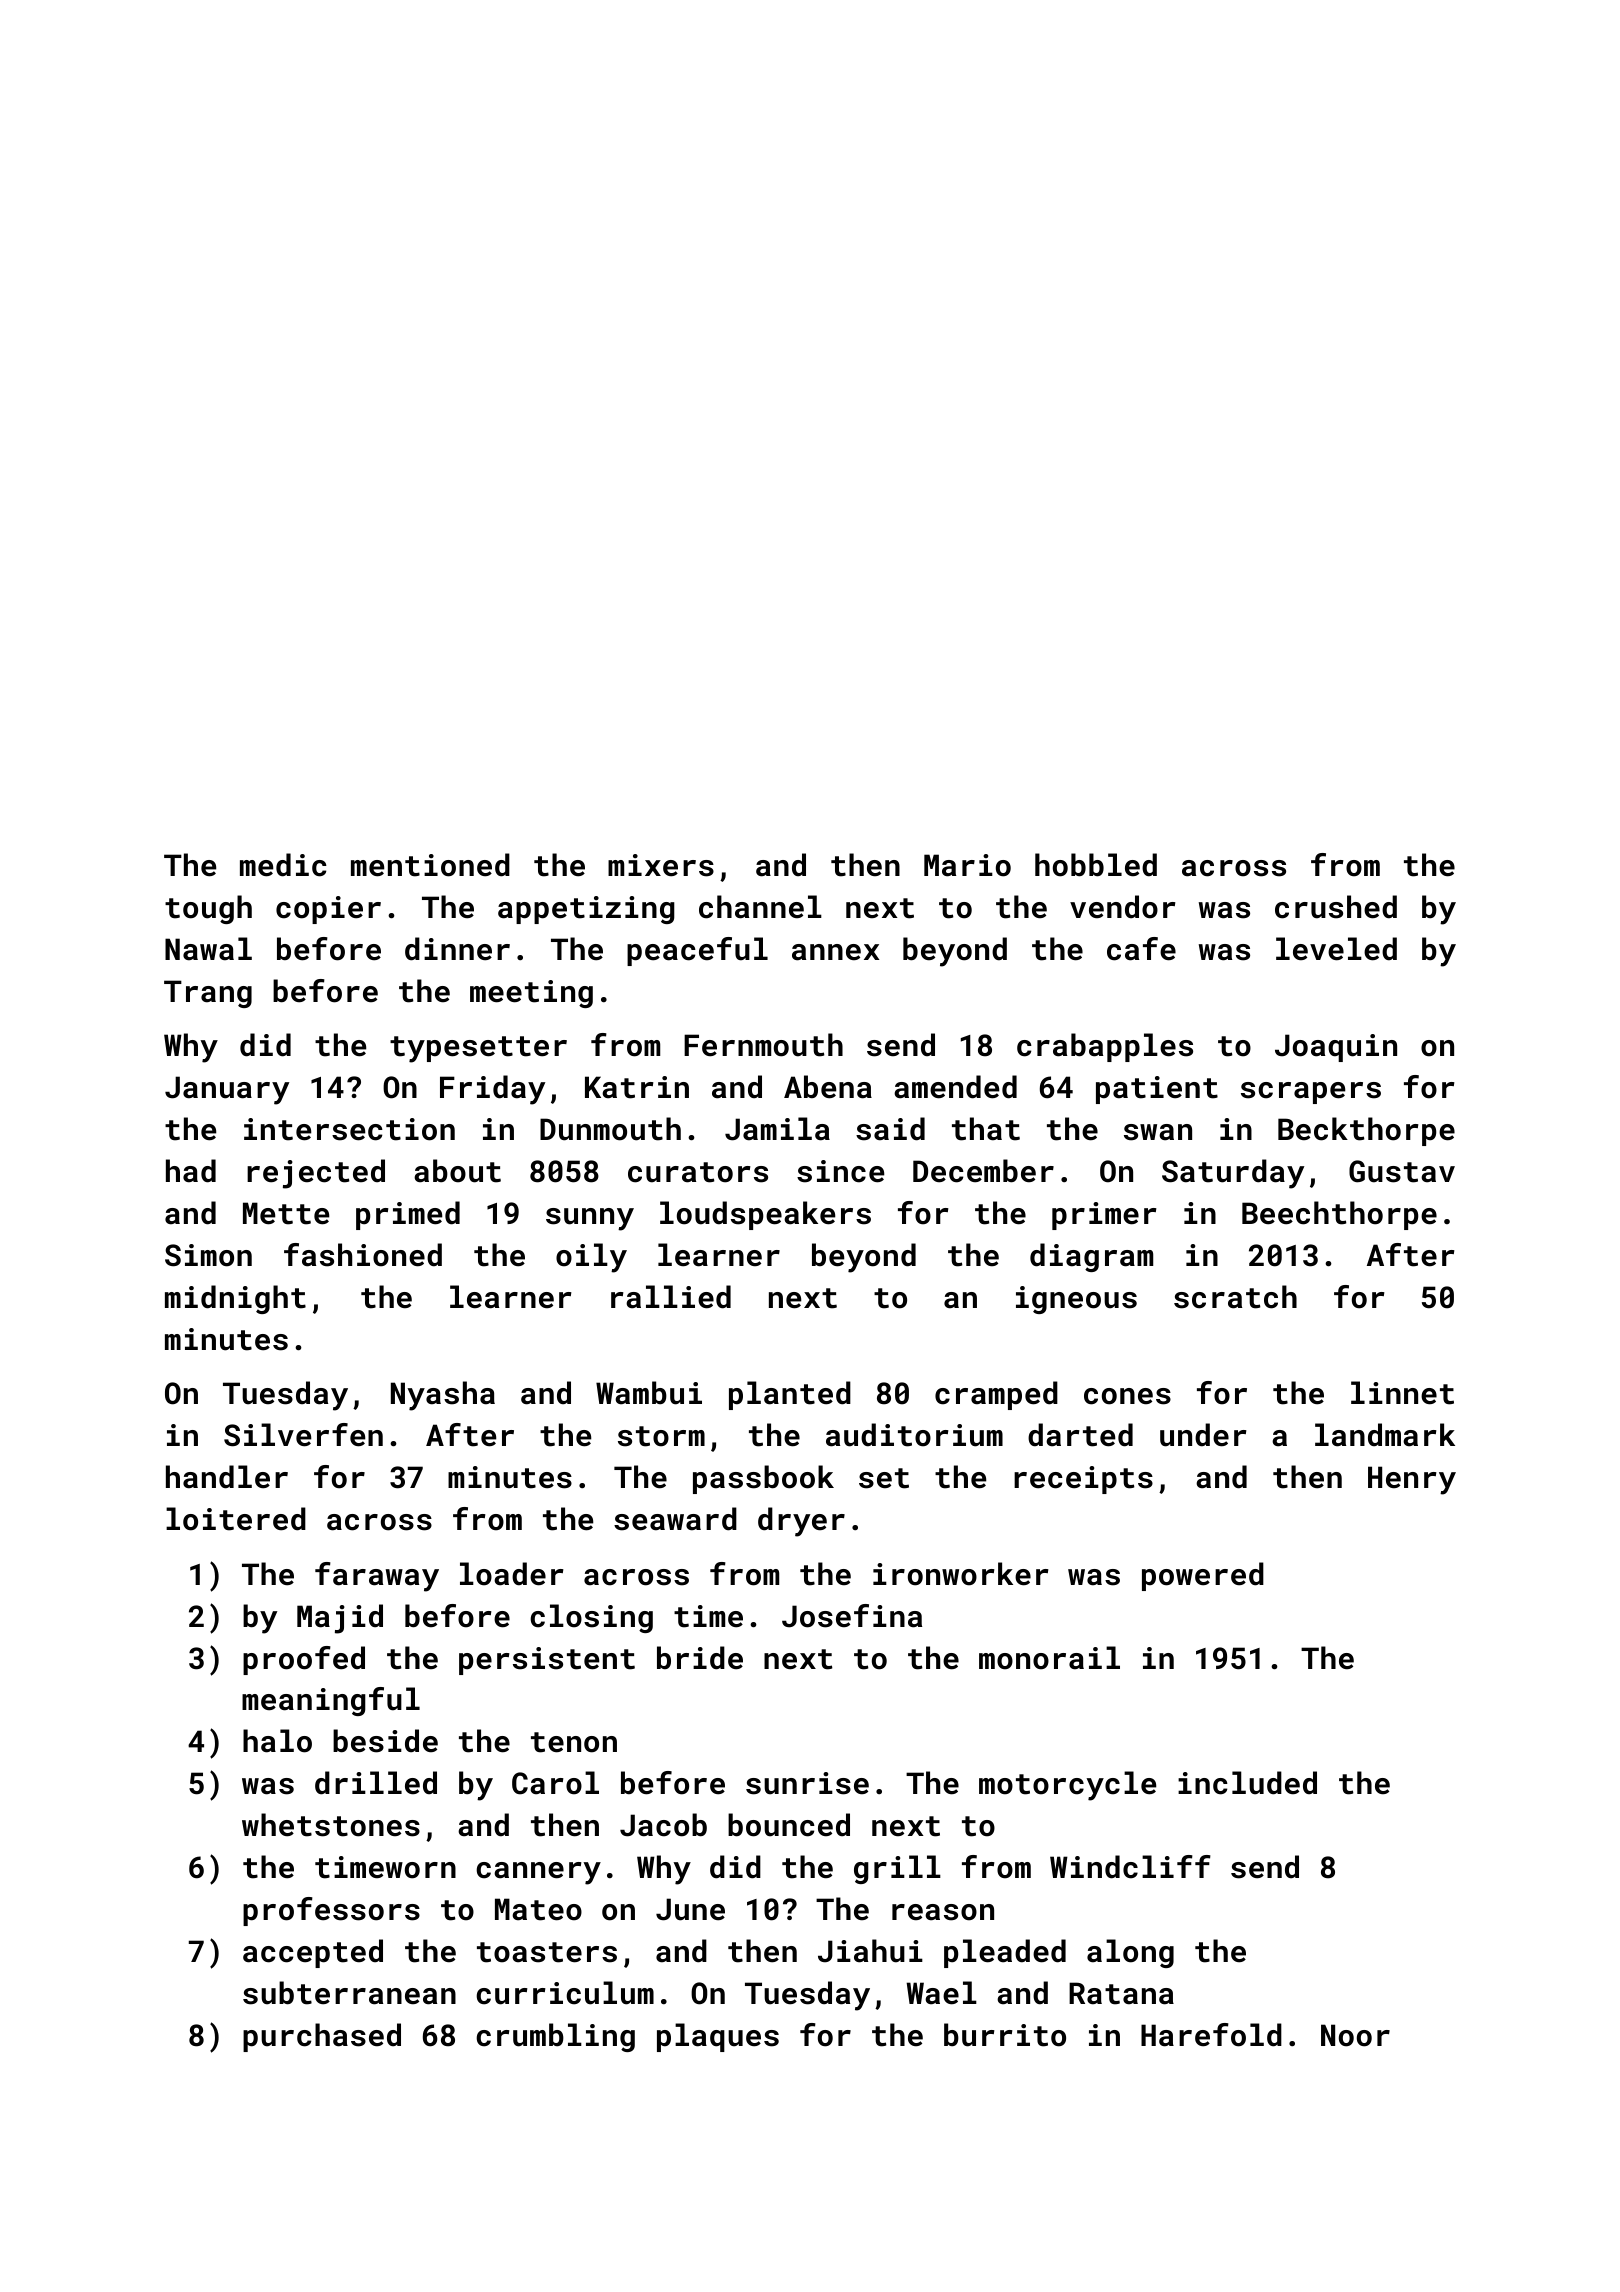 The height and width of the image is (2292, 1620). What do you see at coordinates (763, 1479) in the image?
I see `passbook` at bounding box center [763, 1479].
